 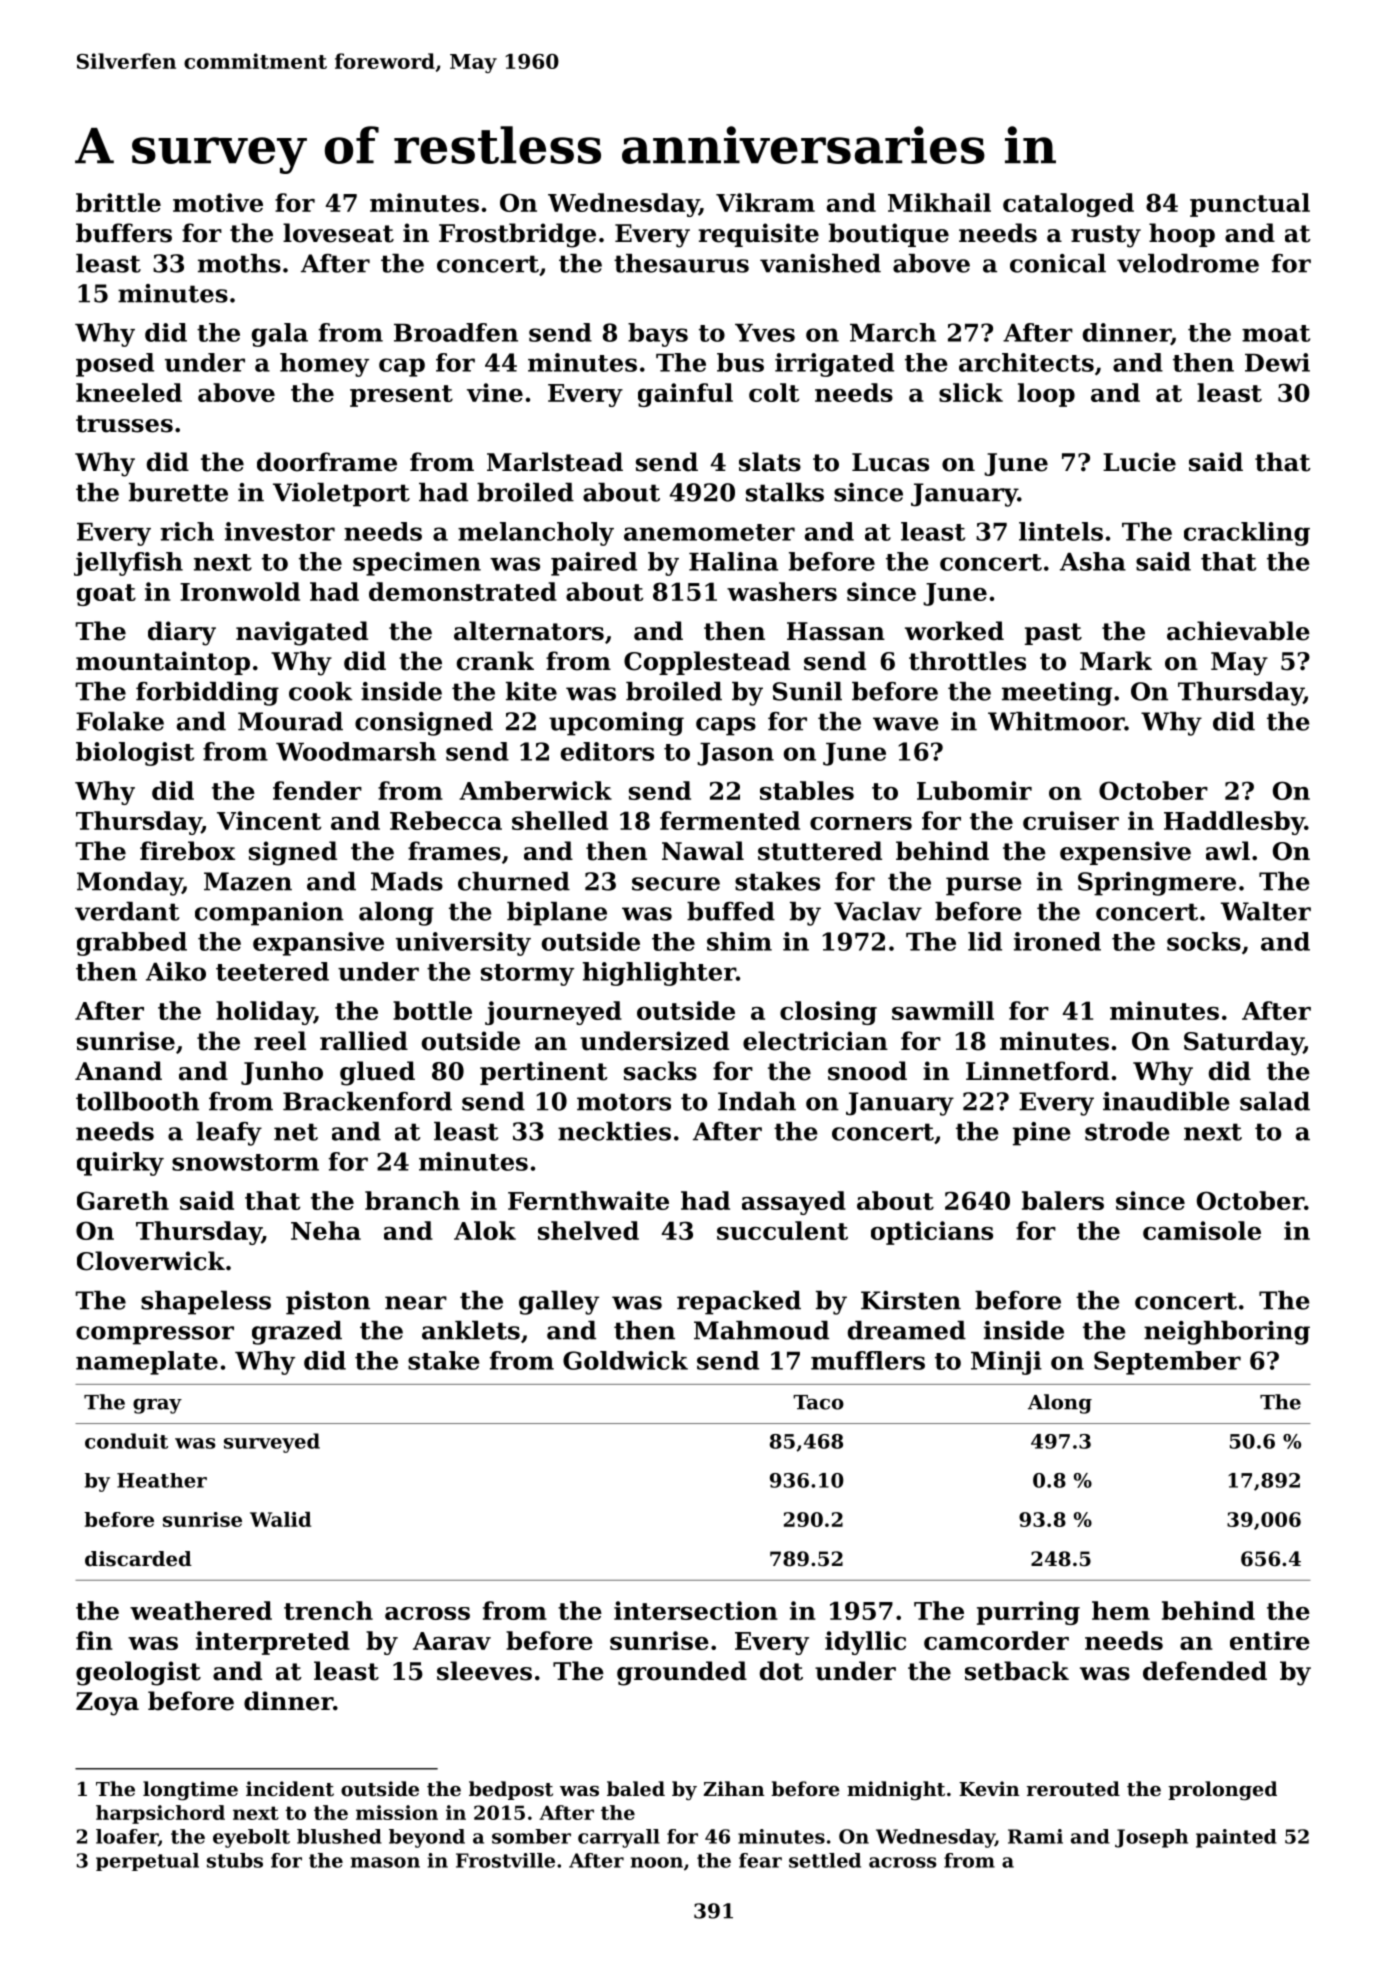 What do you see at coordinates (1167, 1363) in the image?
I see `September` at bounding box center [1167, 1363].
